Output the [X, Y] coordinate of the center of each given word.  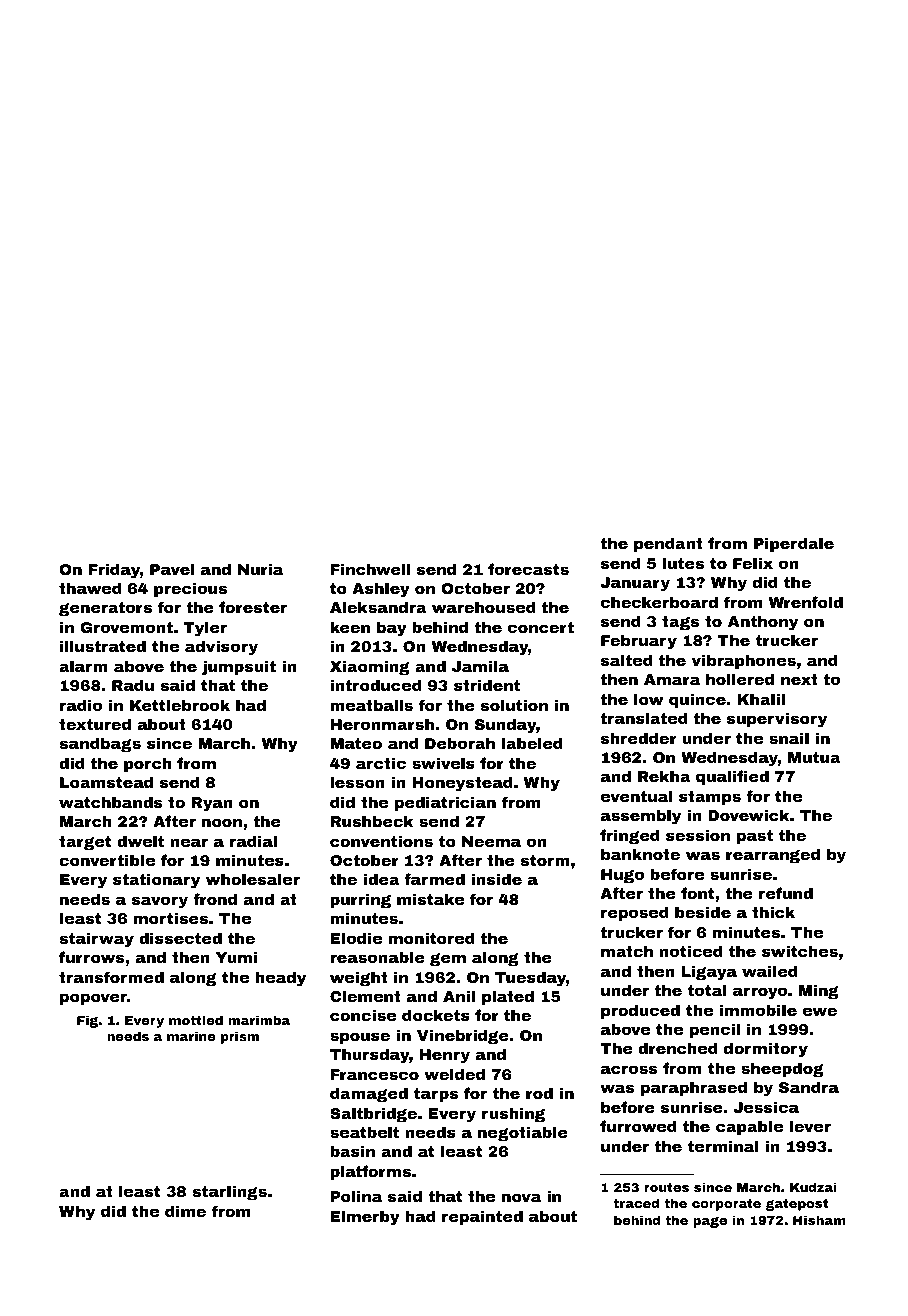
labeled [532, 743]
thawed [90, 588]
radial [253, 841]
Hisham [819, 1220]
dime [185, 1211]
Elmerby [365, 1218]
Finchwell [370, 569]
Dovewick [748, 815]
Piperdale [794, 544]
